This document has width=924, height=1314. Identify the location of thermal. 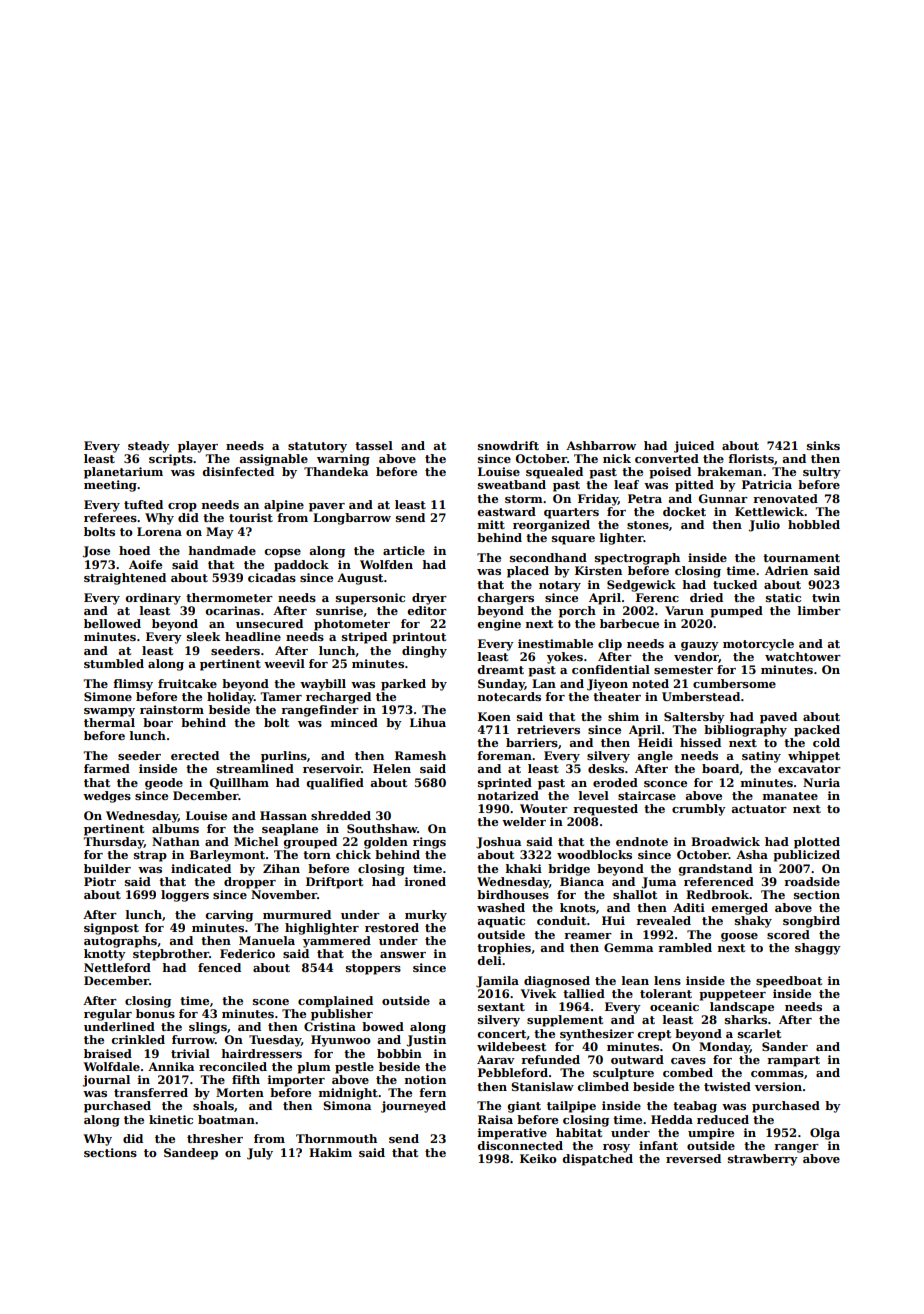
(109, 722).
